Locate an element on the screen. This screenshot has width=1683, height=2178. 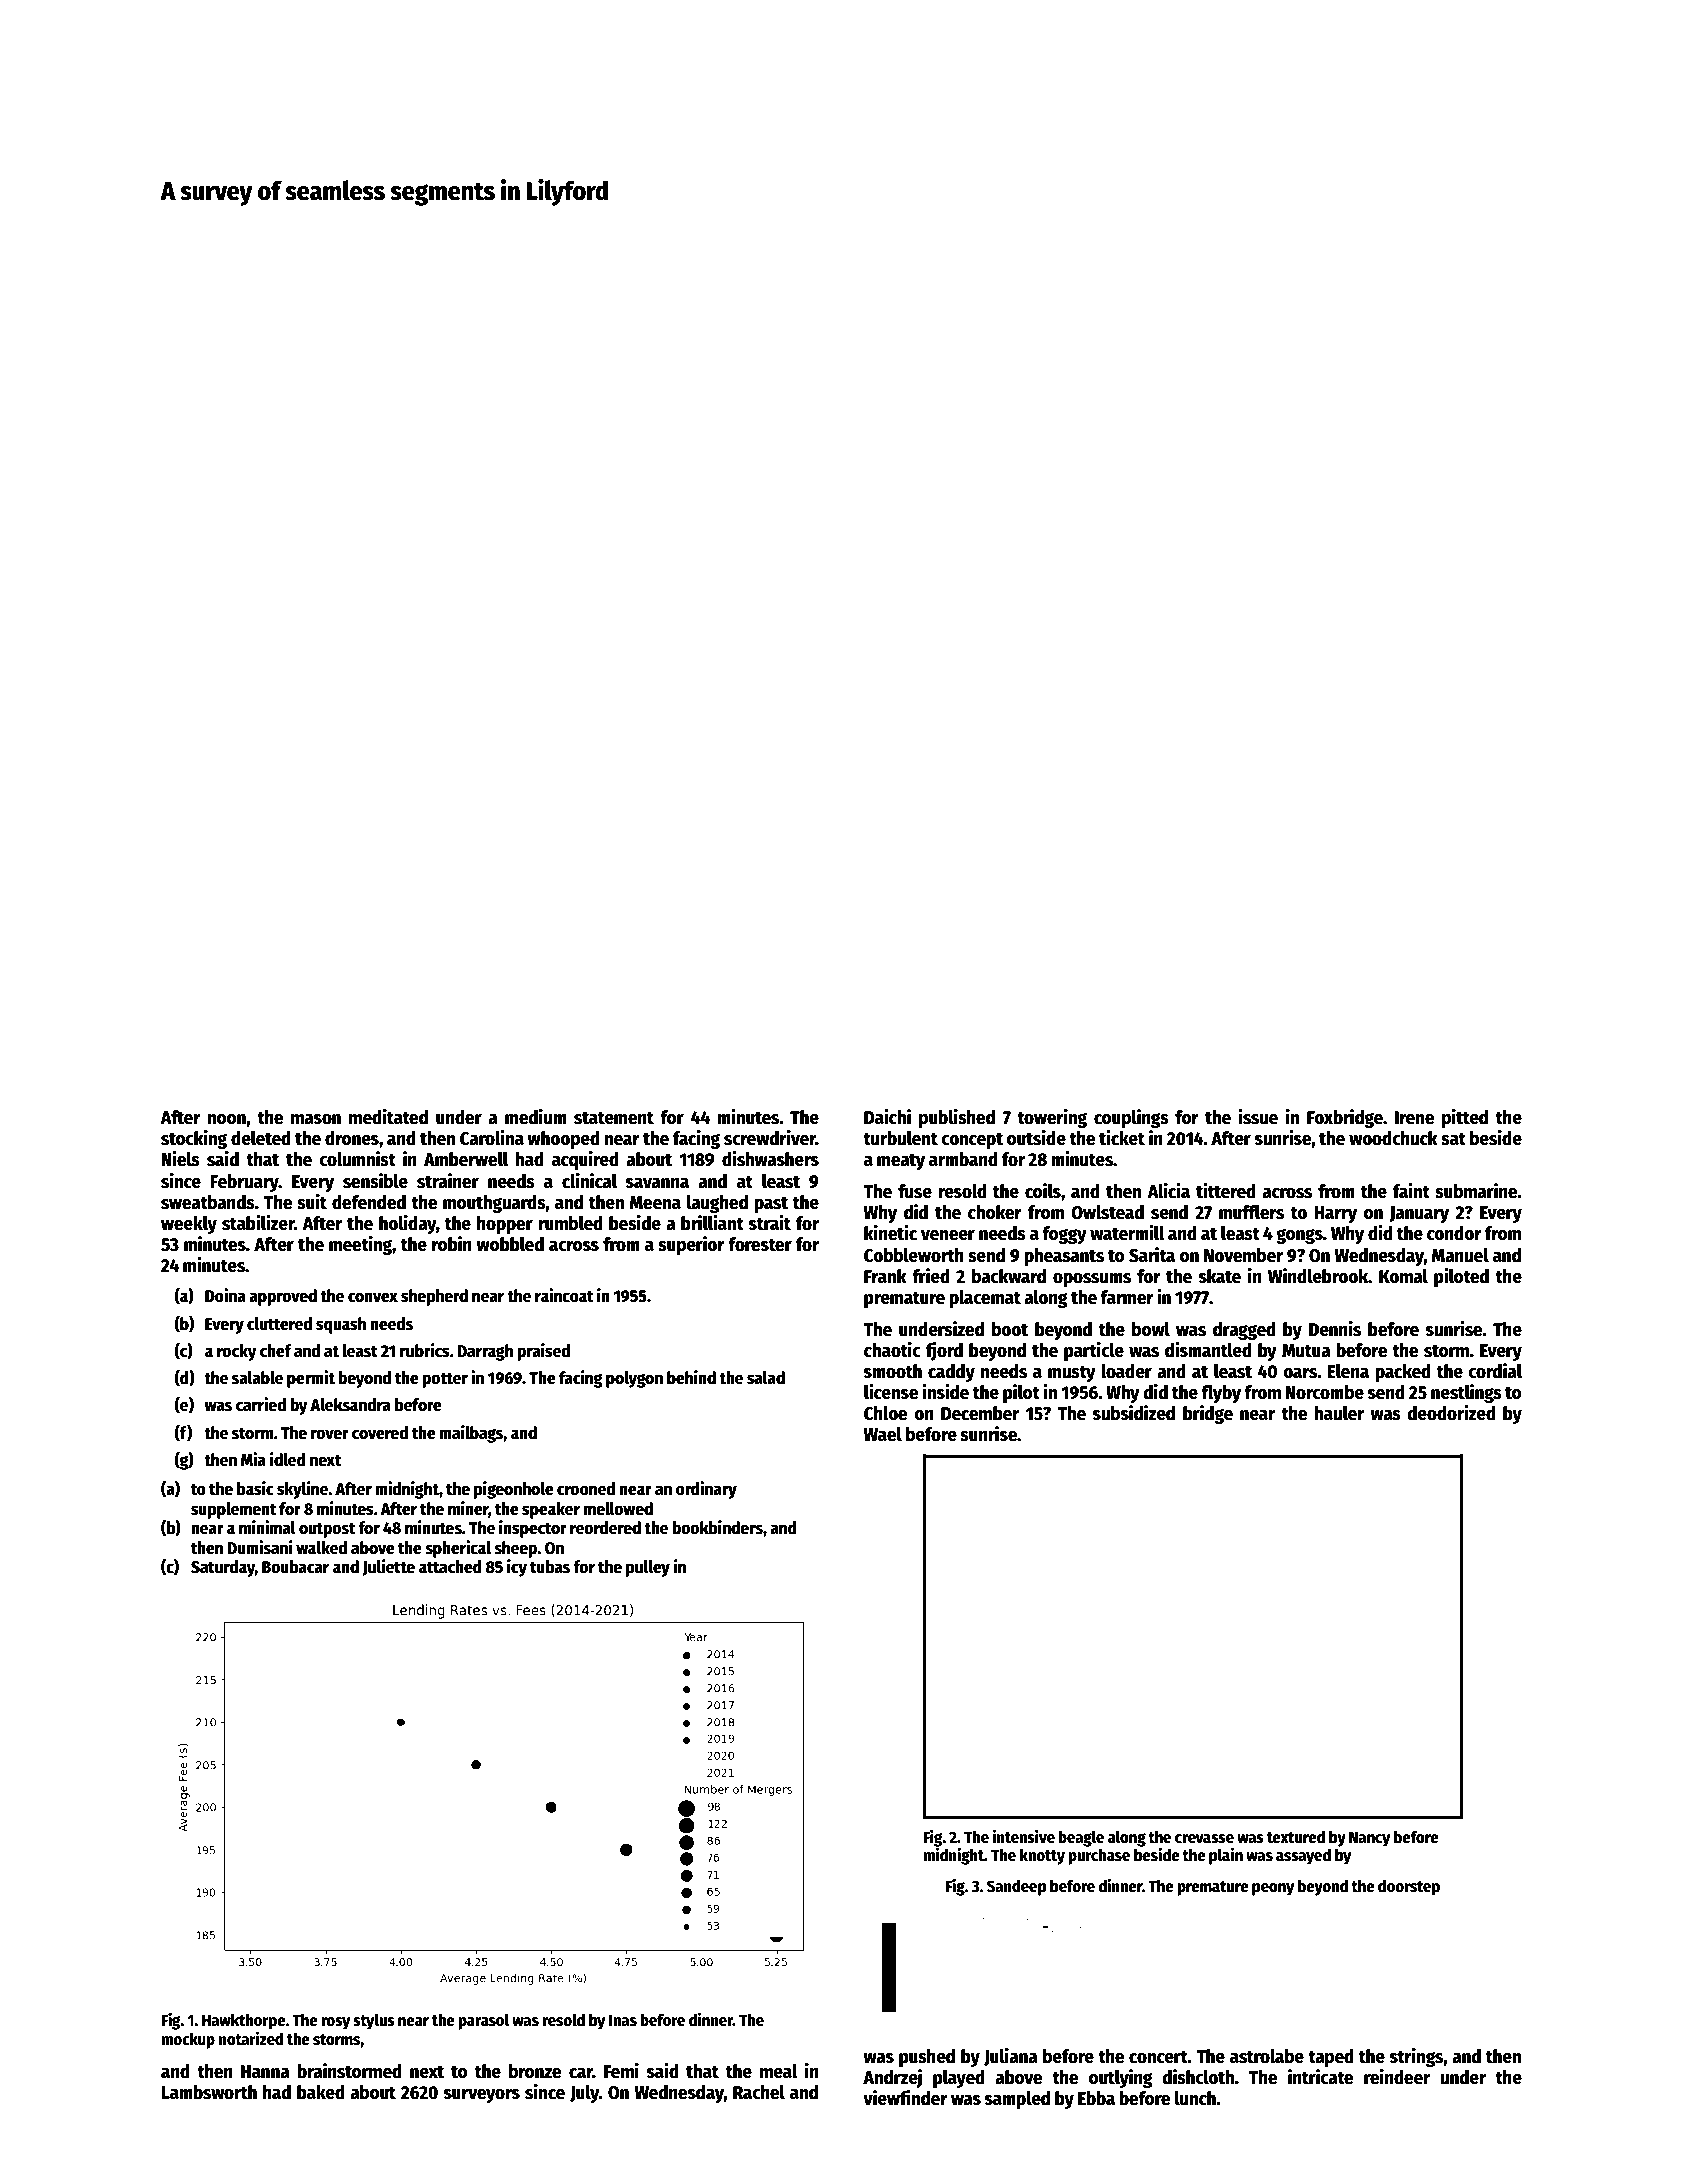
hauler is located at coordinates (1339, 1413).
